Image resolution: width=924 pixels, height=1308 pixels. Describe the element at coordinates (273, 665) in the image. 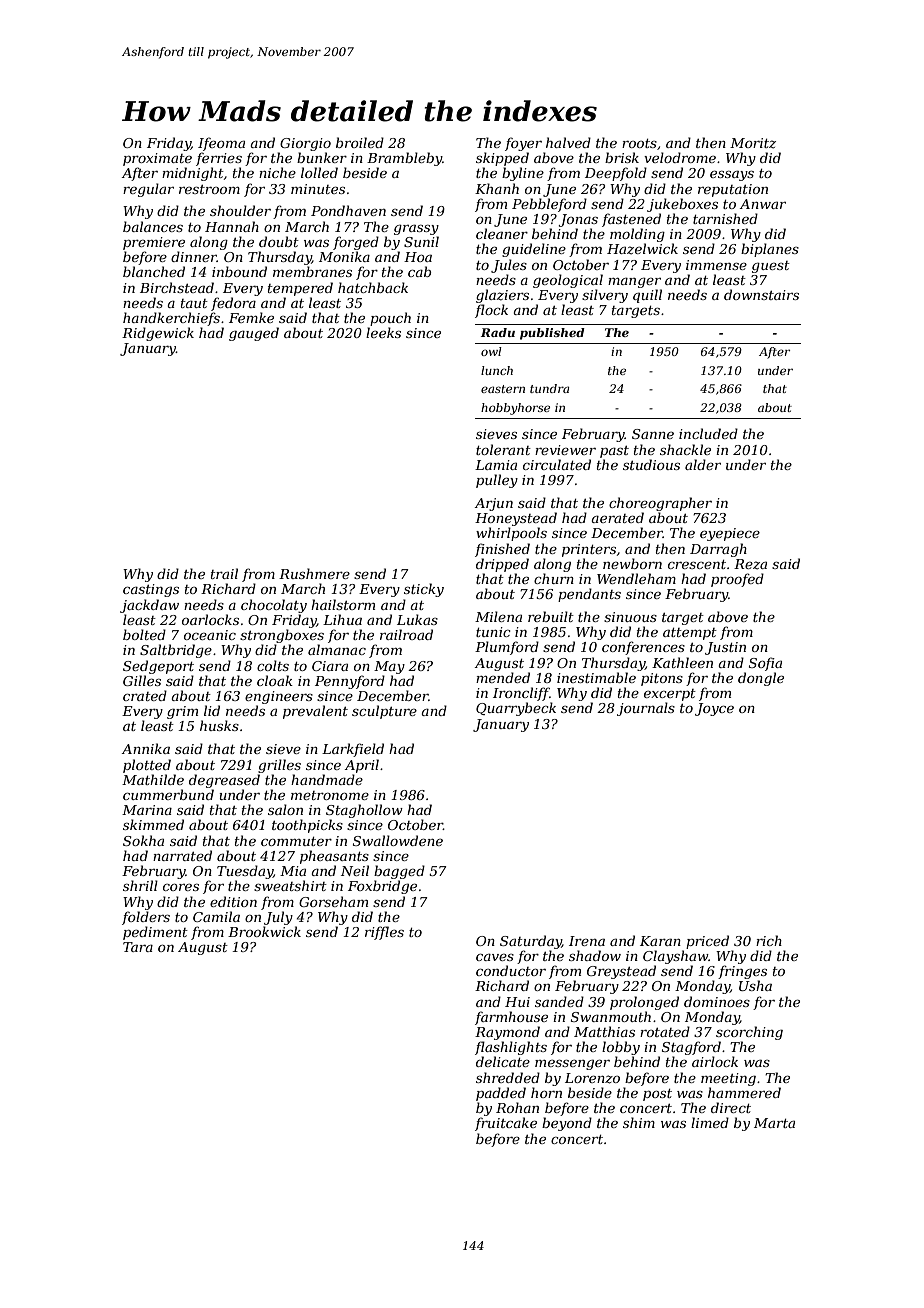

I see `colts` at that location.
